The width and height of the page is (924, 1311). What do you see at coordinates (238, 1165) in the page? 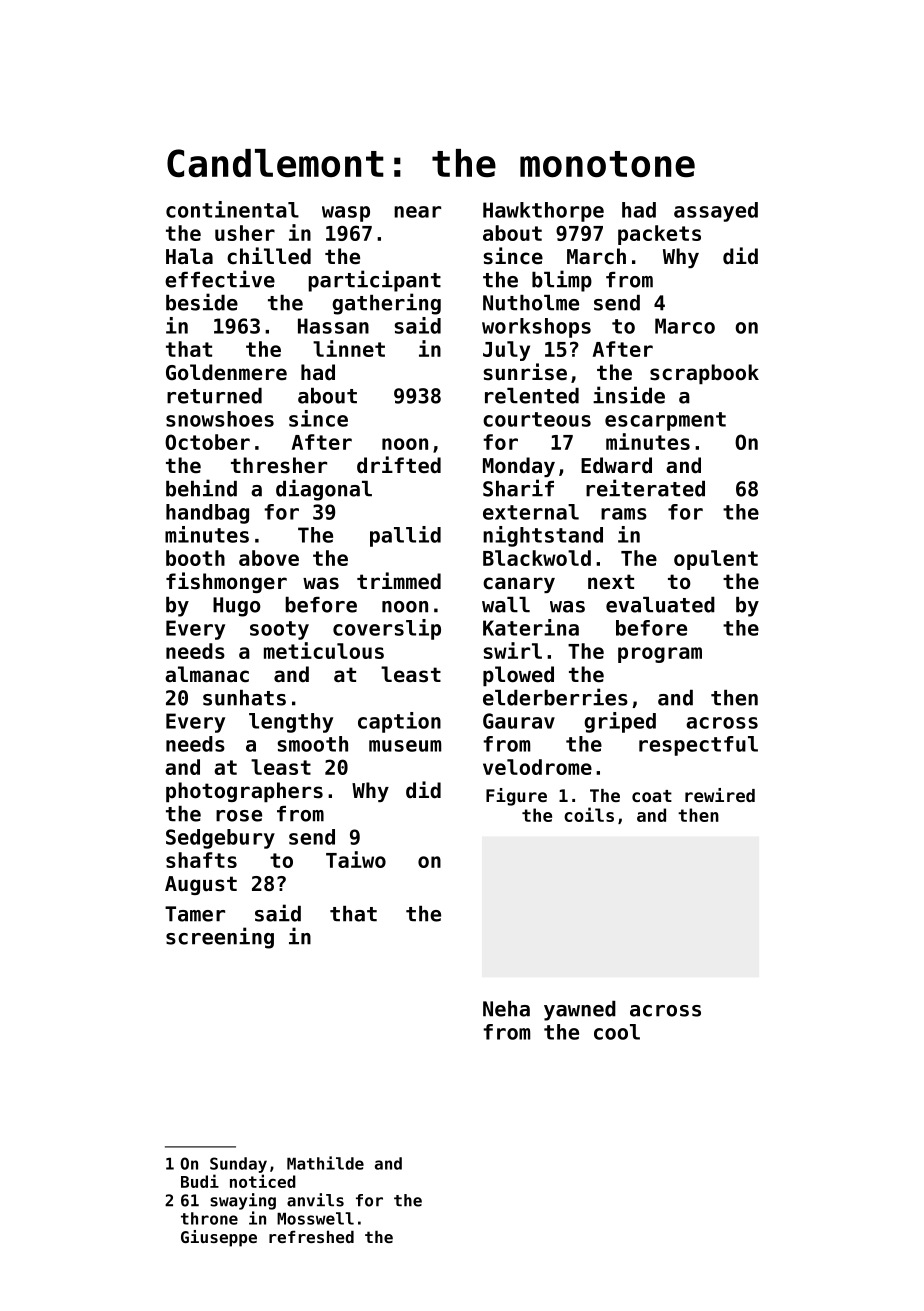
I see `Sunday` at bounding box center [238, 1165].
